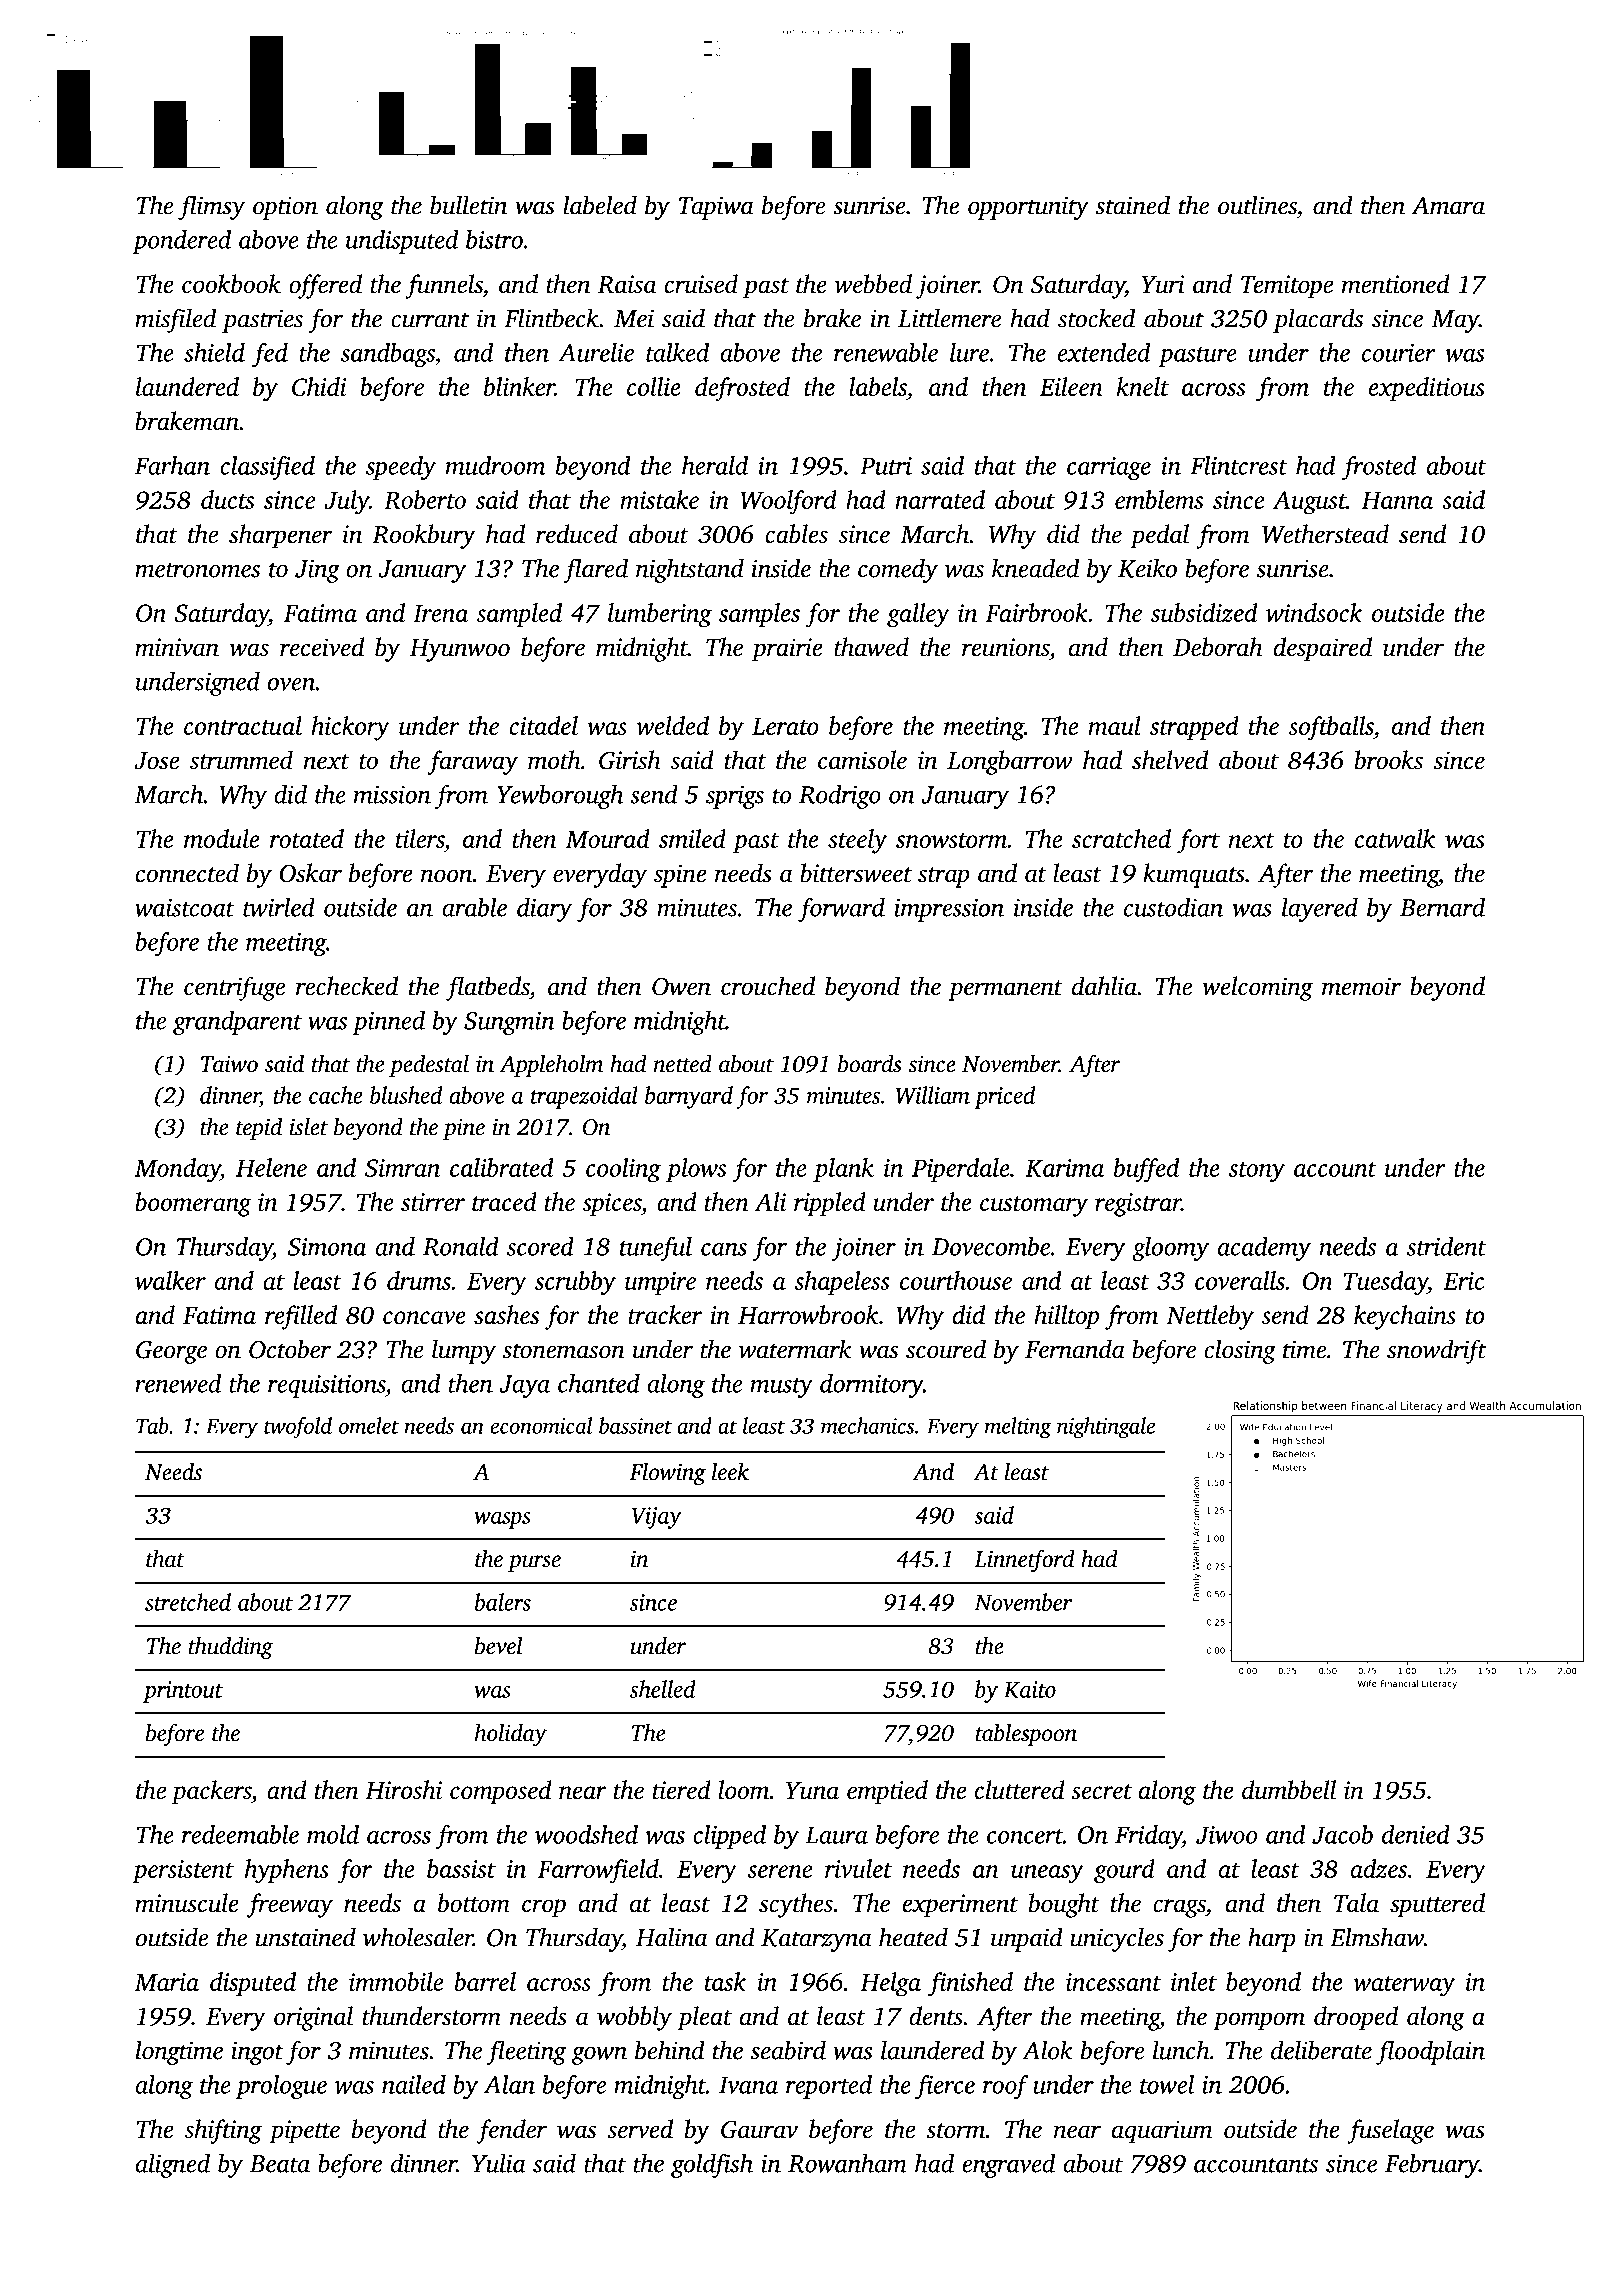 The image size is (1620, 2292). I want to click on bulletin, so click(468, 205).
